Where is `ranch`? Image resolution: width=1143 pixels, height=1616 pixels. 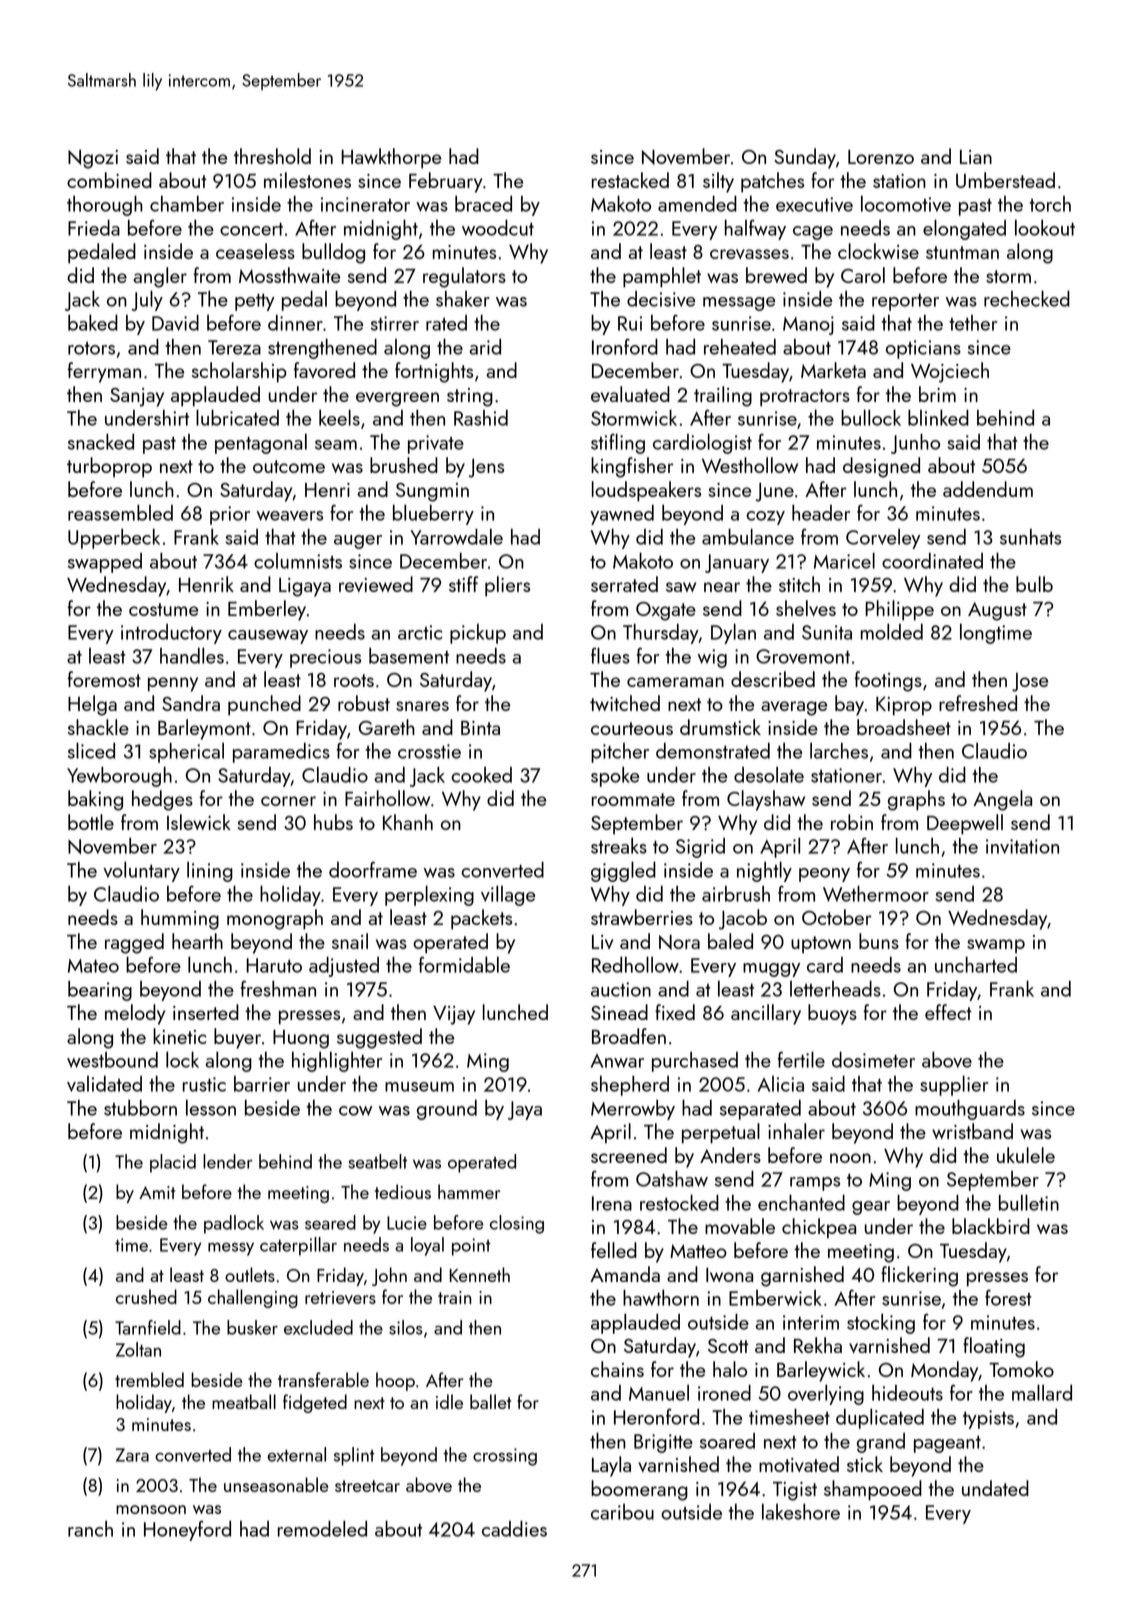 ranch is located at coordinates (90, 1529).
